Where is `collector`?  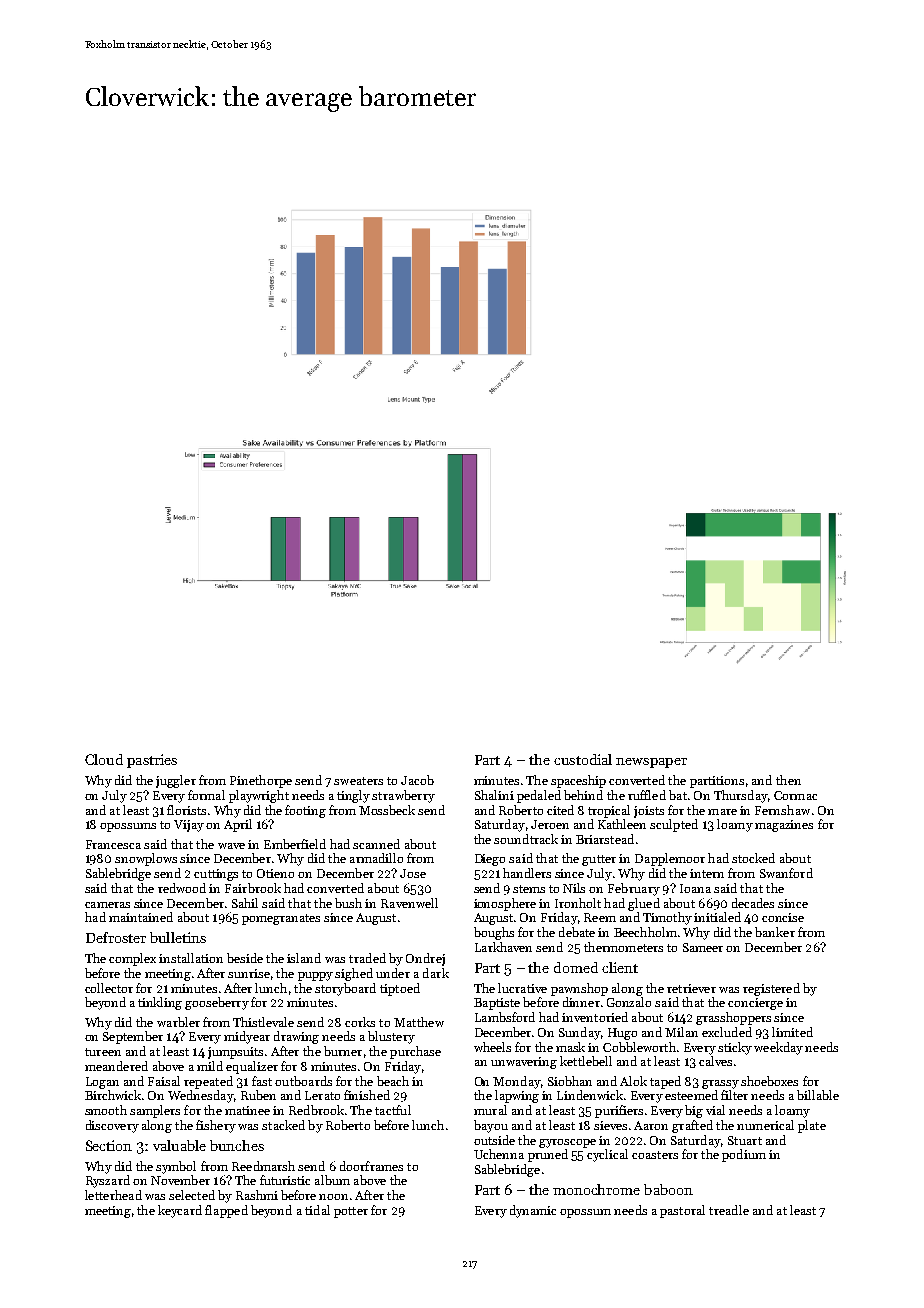 collector is located at coordinates (109, 988).
